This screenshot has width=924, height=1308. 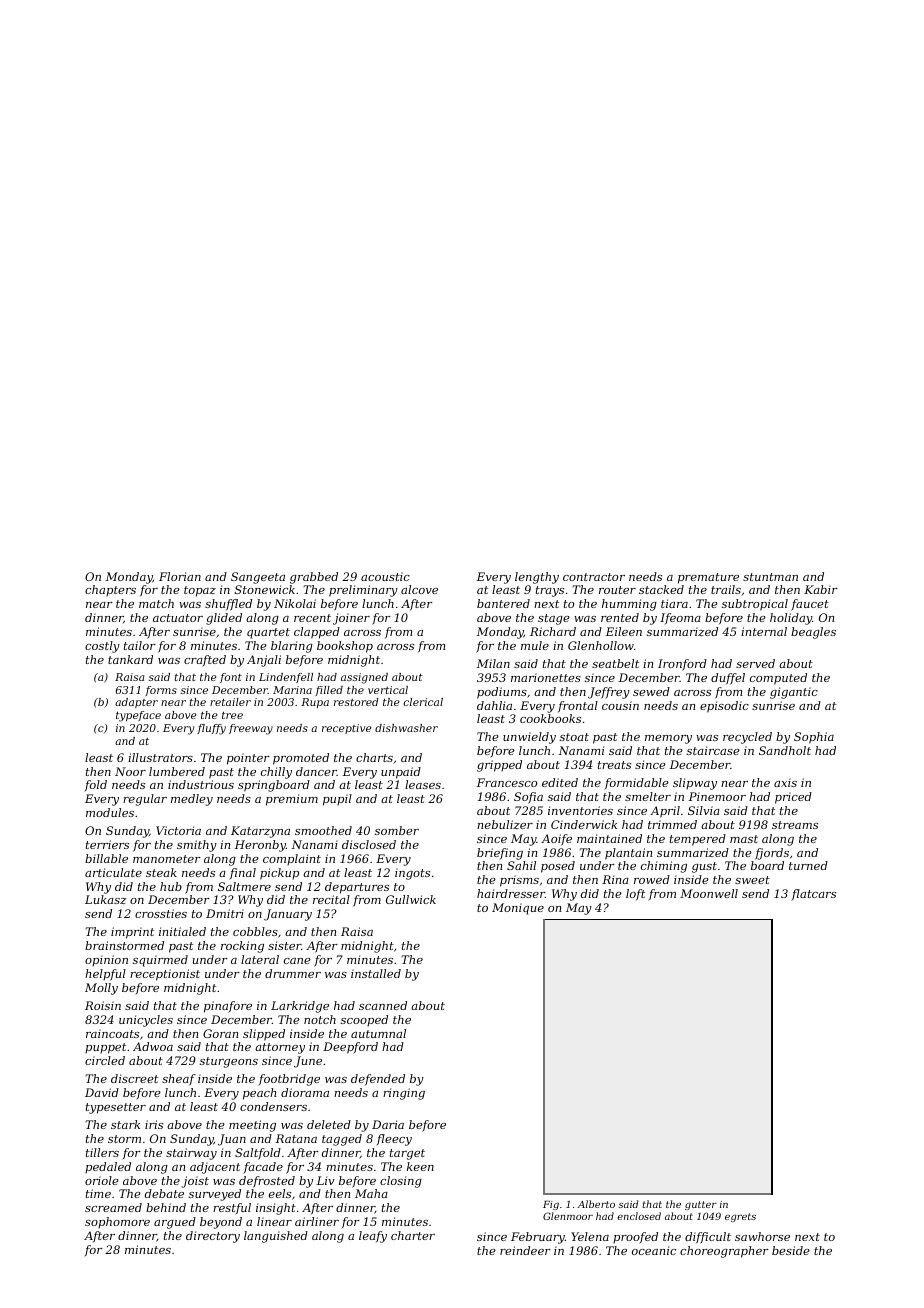 I want to click on internal, so click(x=764, y=631).
